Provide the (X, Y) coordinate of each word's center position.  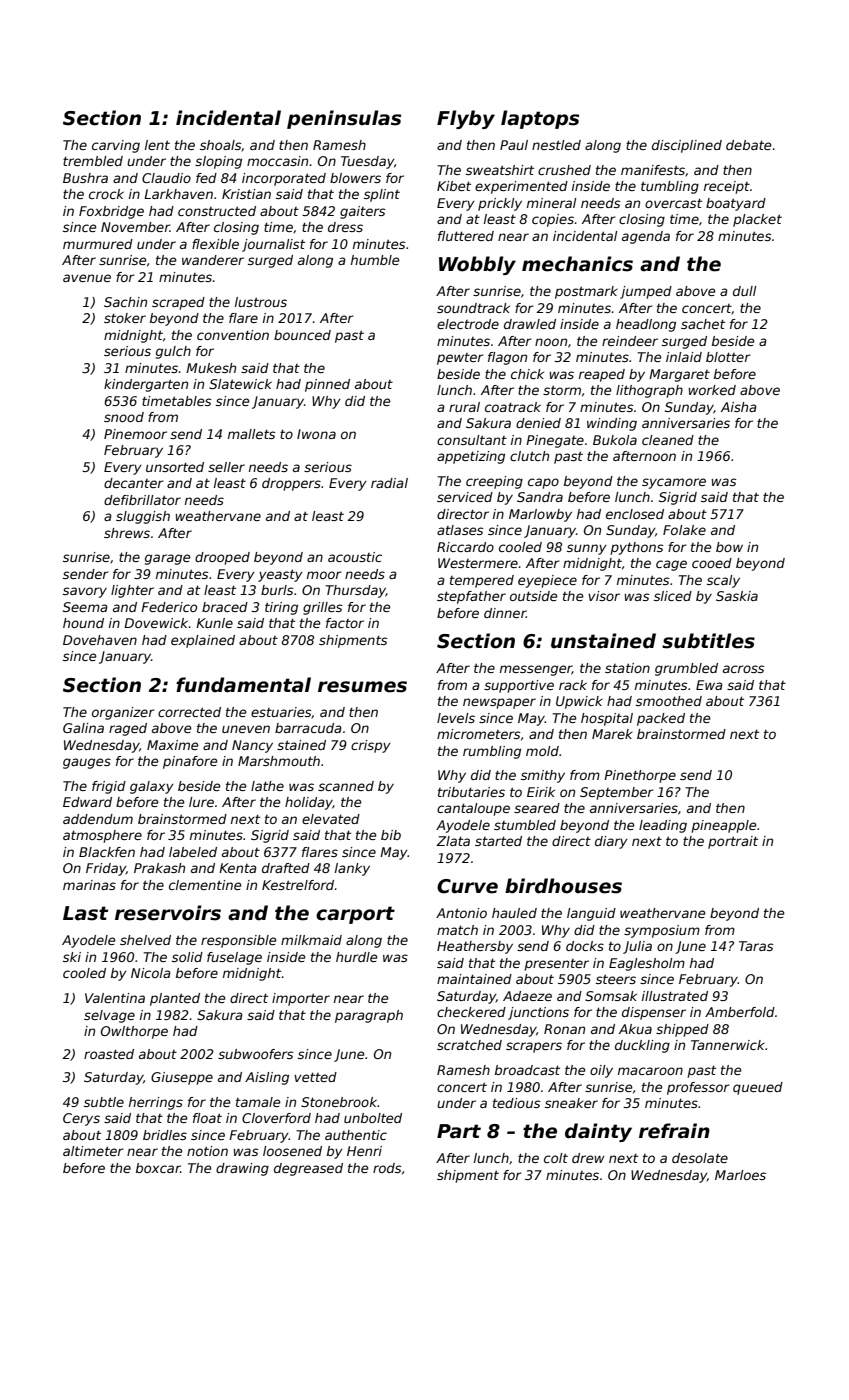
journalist (273, 245)
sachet (703, 324)
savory (85, 592)
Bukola (615, 440)
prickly (500, 204)
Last (85, 913)
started (498, 841)
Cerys (81, 1119)
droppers (291, 484)
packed (661, 719)
